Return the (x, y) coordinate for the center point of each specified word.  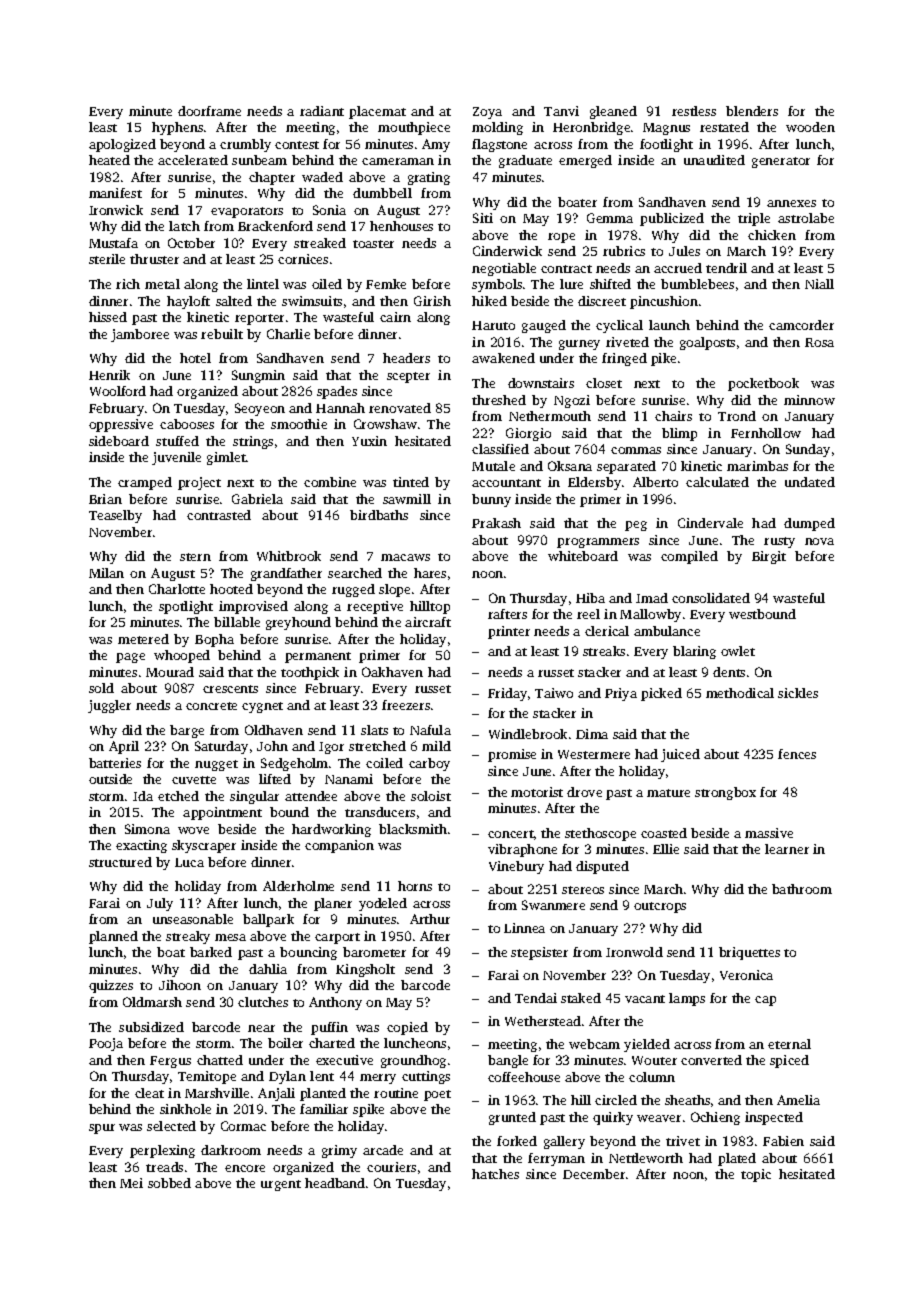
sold (101, 688)
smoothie (299, 424)
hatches (495, 1174)
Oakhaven (392, 672)
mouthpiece (414, 128)
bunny (491, 500)
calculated (717, 482)
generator (781, 162)
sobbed (169, 1183)
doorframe (209, 111)
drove (584, 792)
